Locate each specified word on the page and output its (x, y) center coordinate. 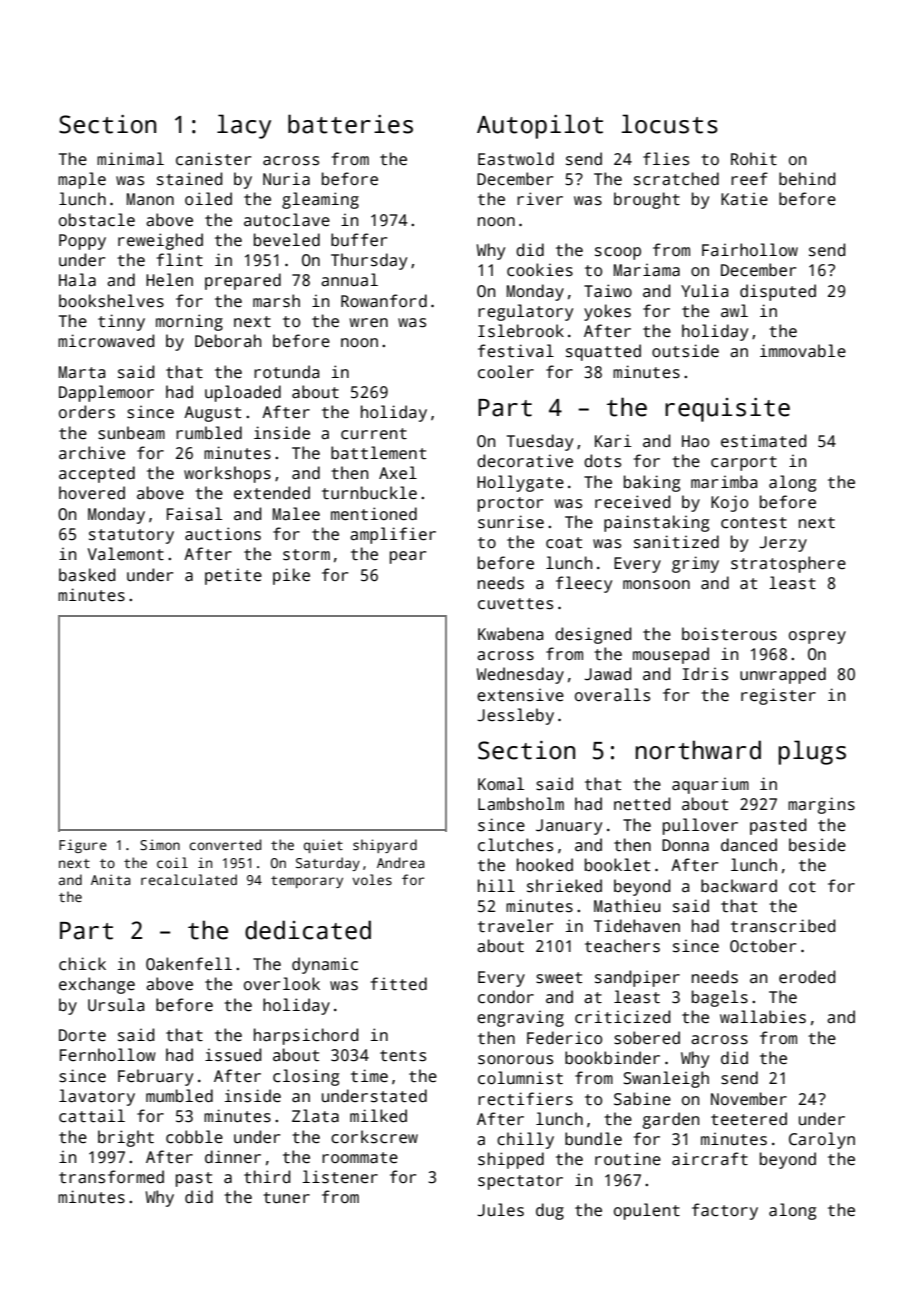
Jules (500, 1210)
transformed (111, 1177)
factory (725, 1211)
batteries (350, 124)
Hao (695, 441)
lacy (244, 126)
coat (564, 543)
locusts (670, 124)
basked (87, 575)
